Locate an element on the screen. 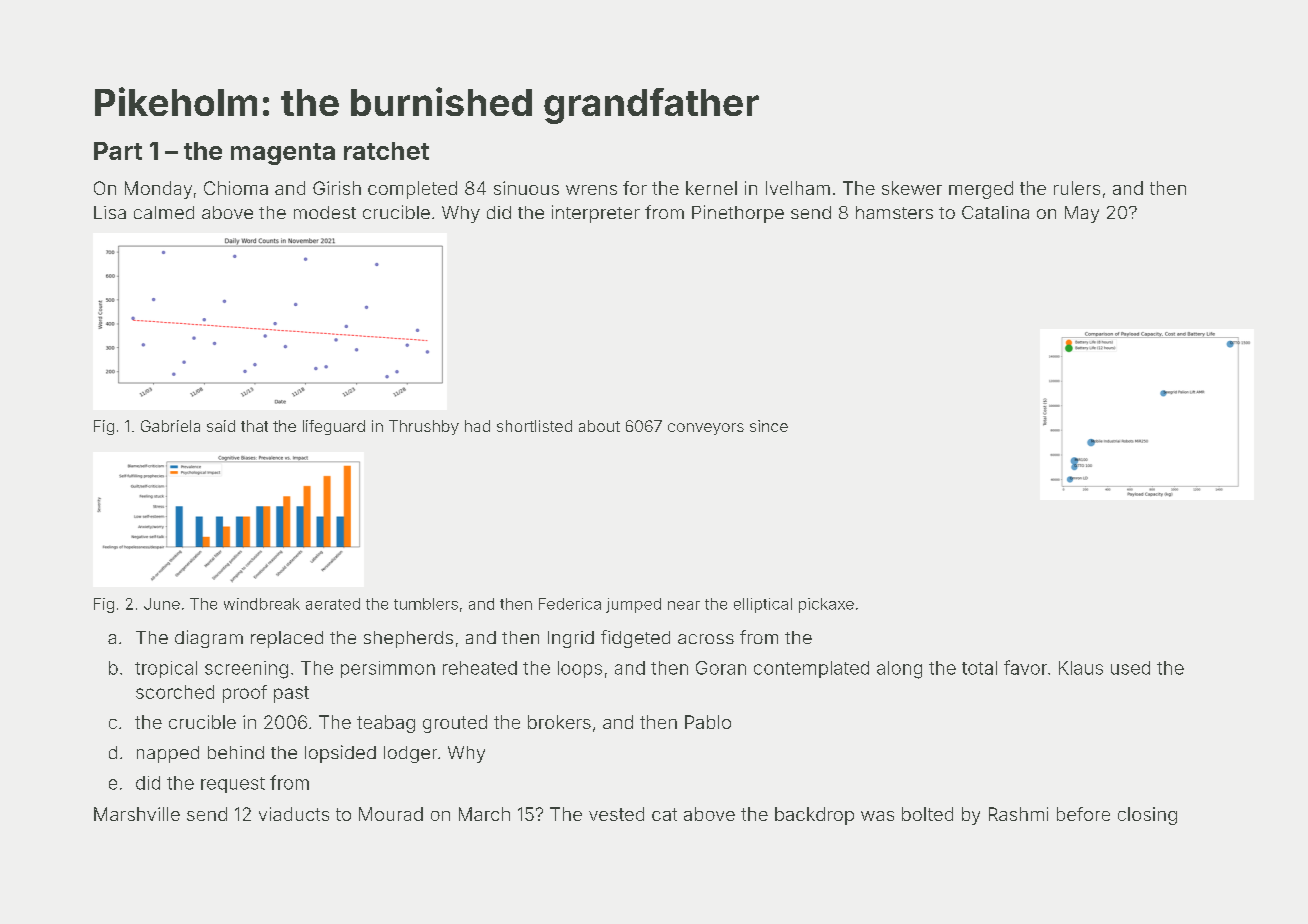 The height and width of the screenshot is (924, 1308). ratchet is located at coordinates (386, 151).
